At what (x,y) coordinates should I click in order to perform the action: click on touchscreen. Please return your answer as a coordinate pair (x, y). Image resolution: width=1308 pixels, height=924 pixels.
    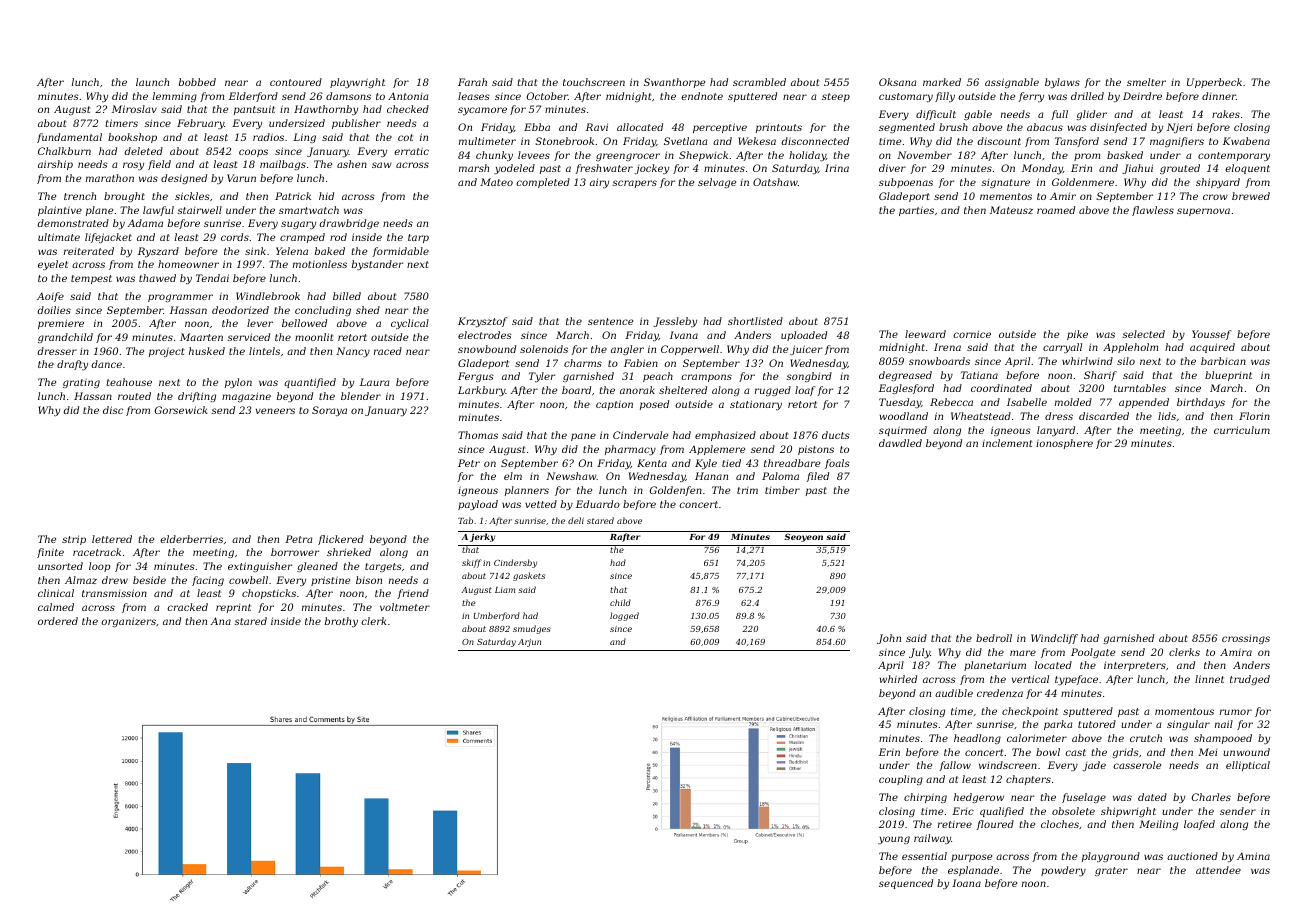
    Looking at the image, I should click on (594, 82).
